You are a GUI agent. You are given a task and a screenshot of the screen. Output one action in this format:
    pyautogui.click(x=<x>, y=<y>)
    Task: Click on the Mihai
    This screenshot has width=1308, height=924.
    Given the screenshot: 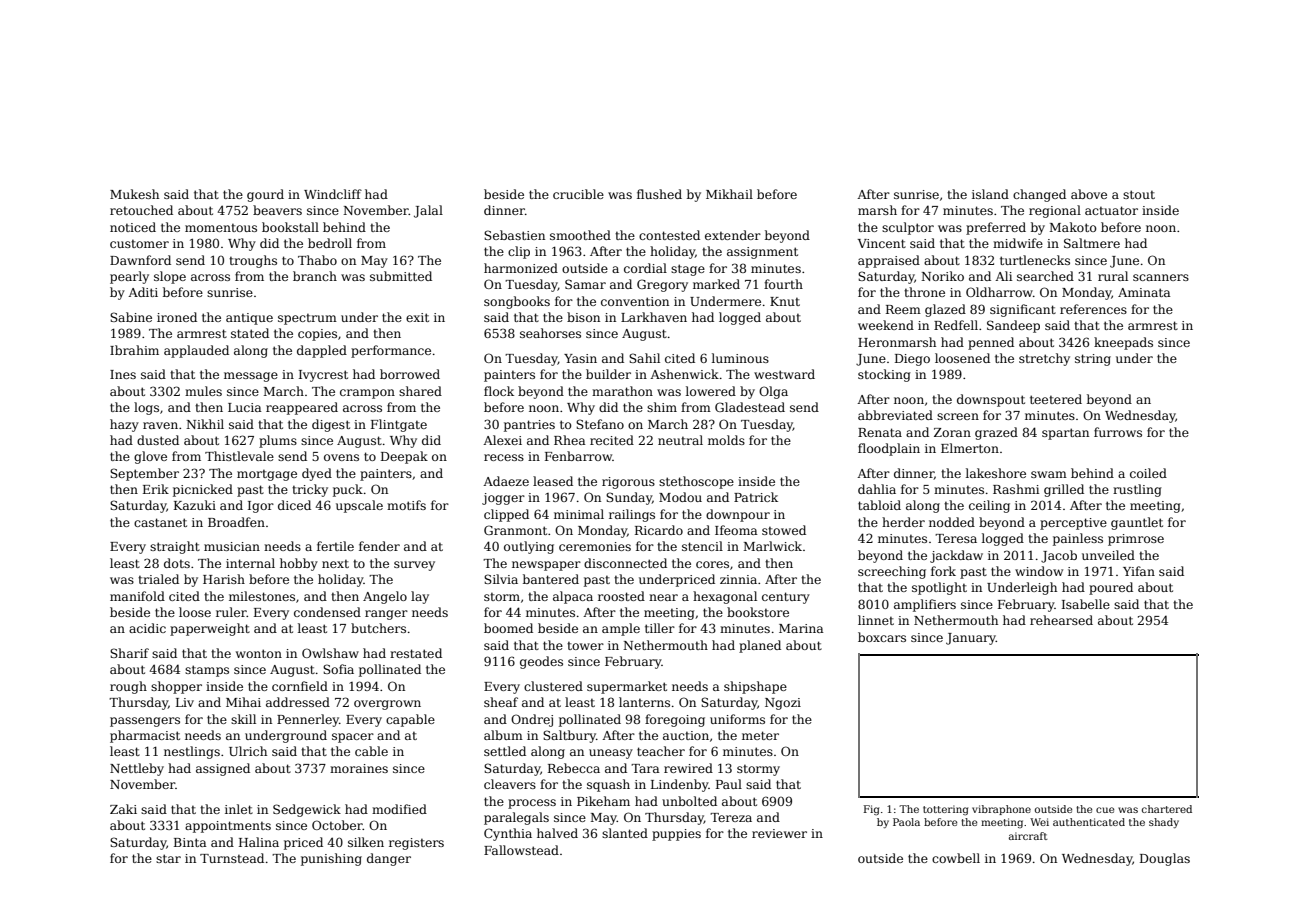 What is the action you would take?
    pyautogui.click(x=243, y=702)
